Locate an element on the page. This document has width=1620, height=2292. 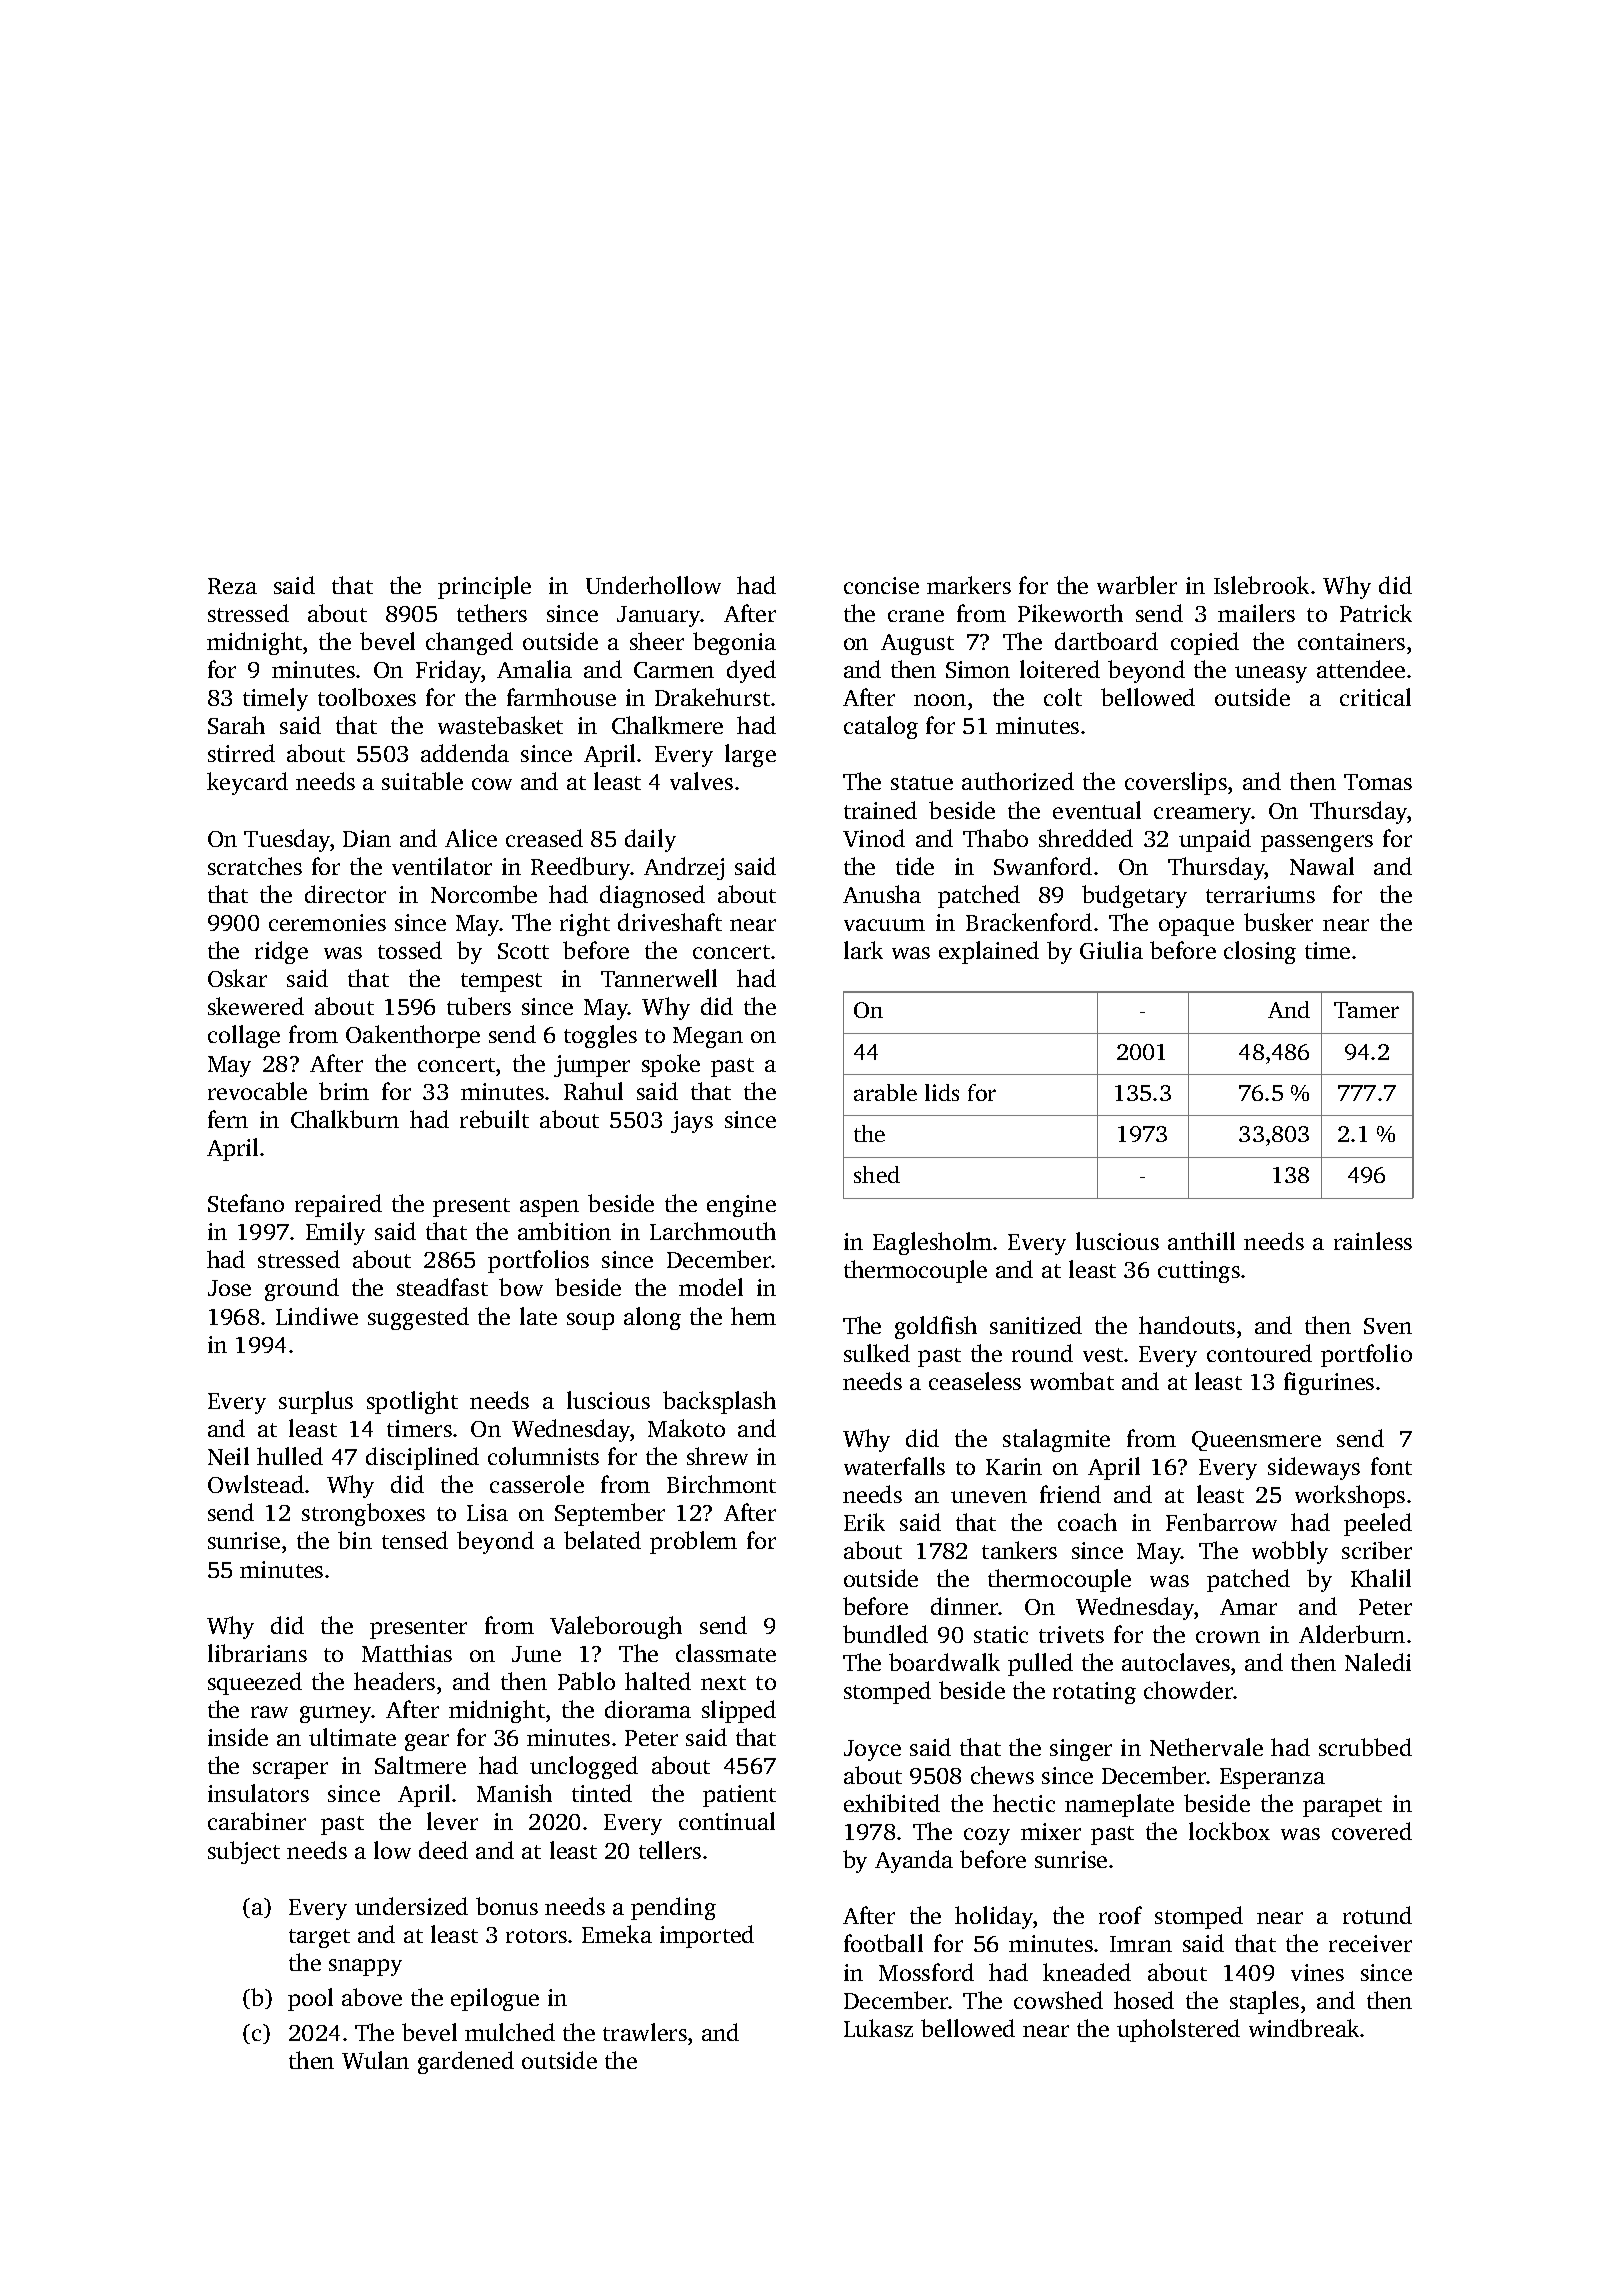
tossed is located at coordinates (410, 950).
